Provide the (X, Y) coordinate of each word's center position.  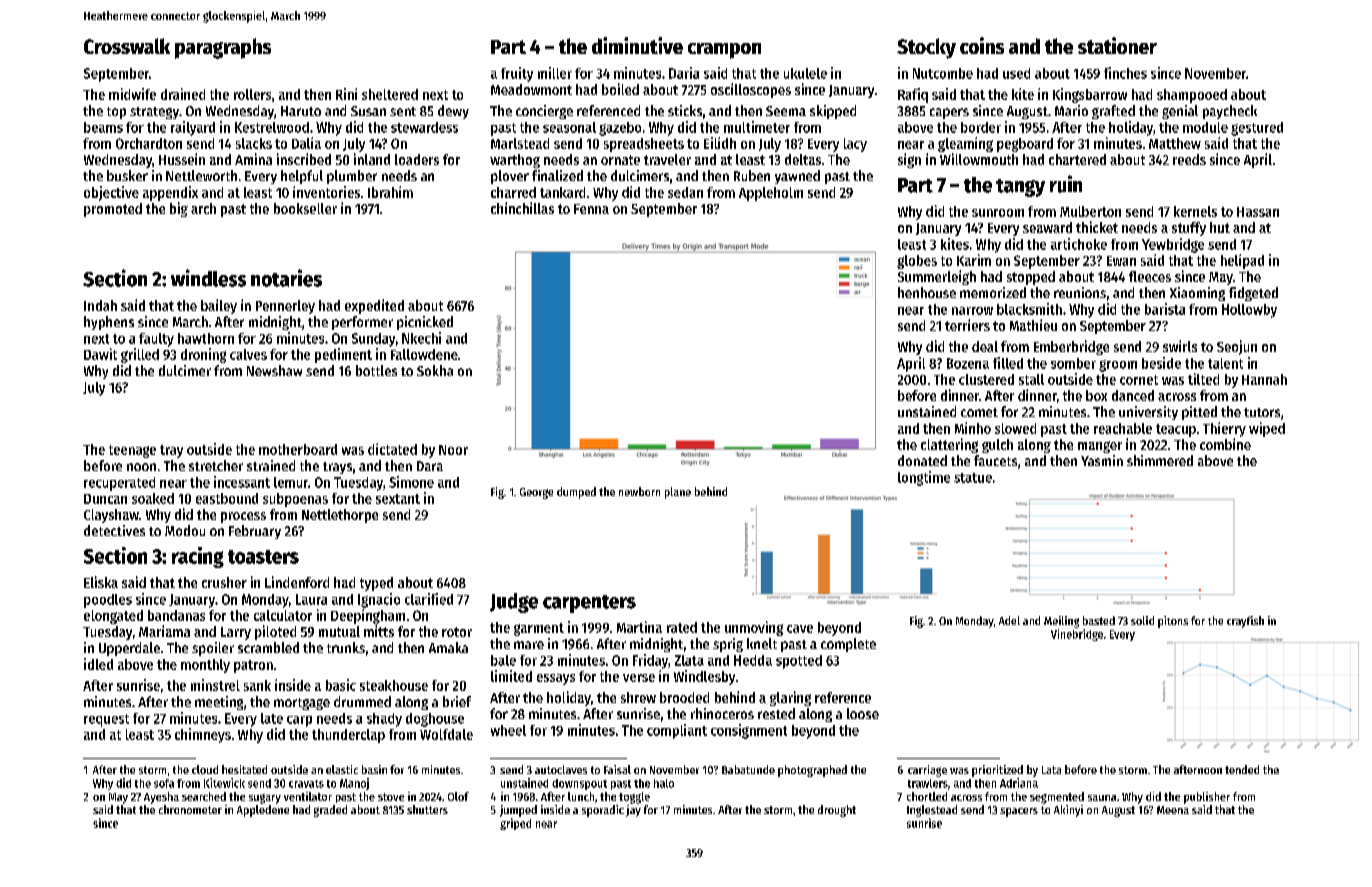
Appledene (263, 811)
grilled (140, 355)
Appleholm (771, 194)
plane (678, 493)
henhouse (927, 292)
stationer (1117, 45)
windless (208, 278)
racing (198, 557)
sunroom (998, 213)
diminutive (637, 45)
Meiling (1061, 622)
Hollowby (1249, 311)
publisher (1207, 798)
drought (837, 811)
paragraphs (223, 48)
